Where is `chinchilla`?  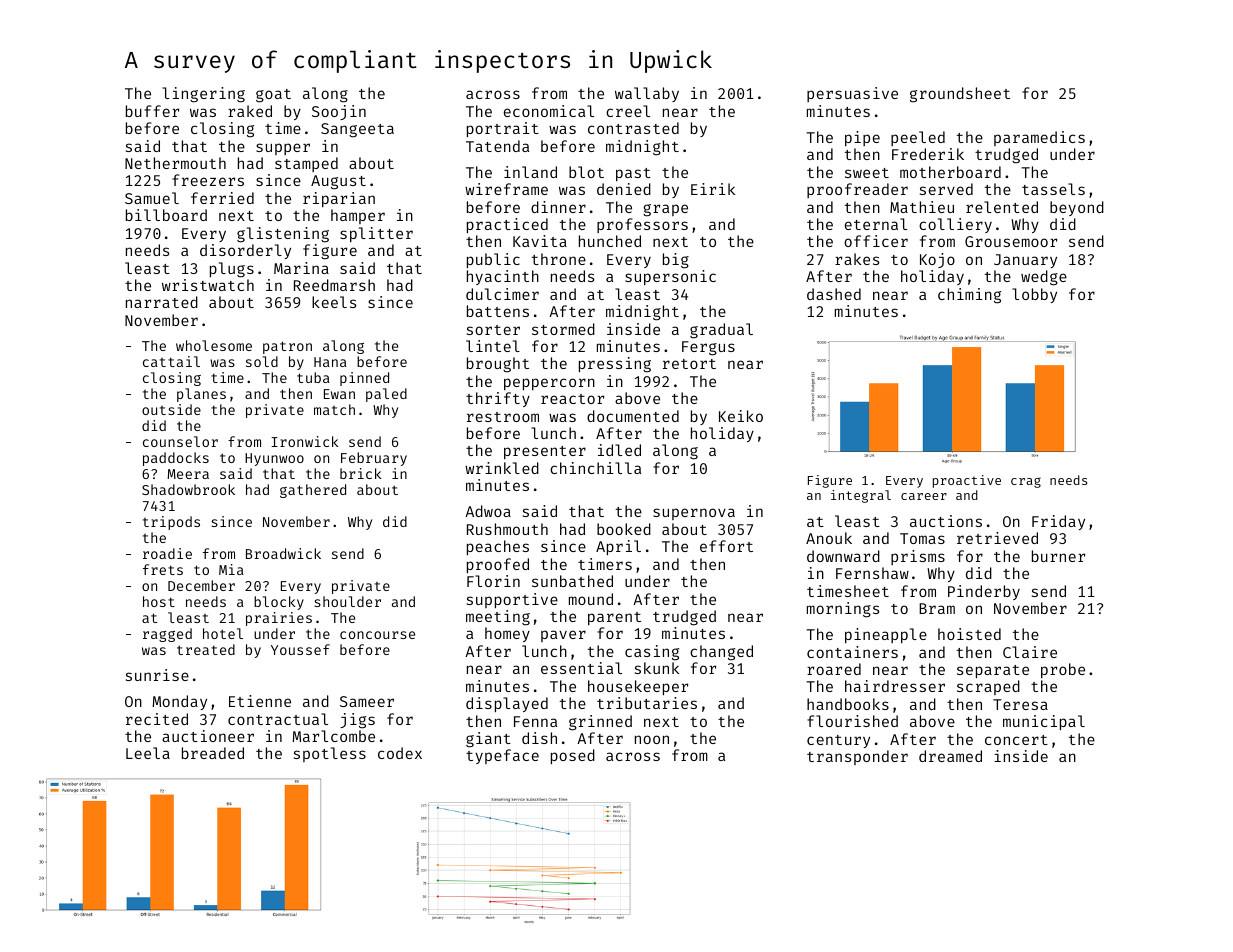
chinchilla is located at coordinates (595, 468).
